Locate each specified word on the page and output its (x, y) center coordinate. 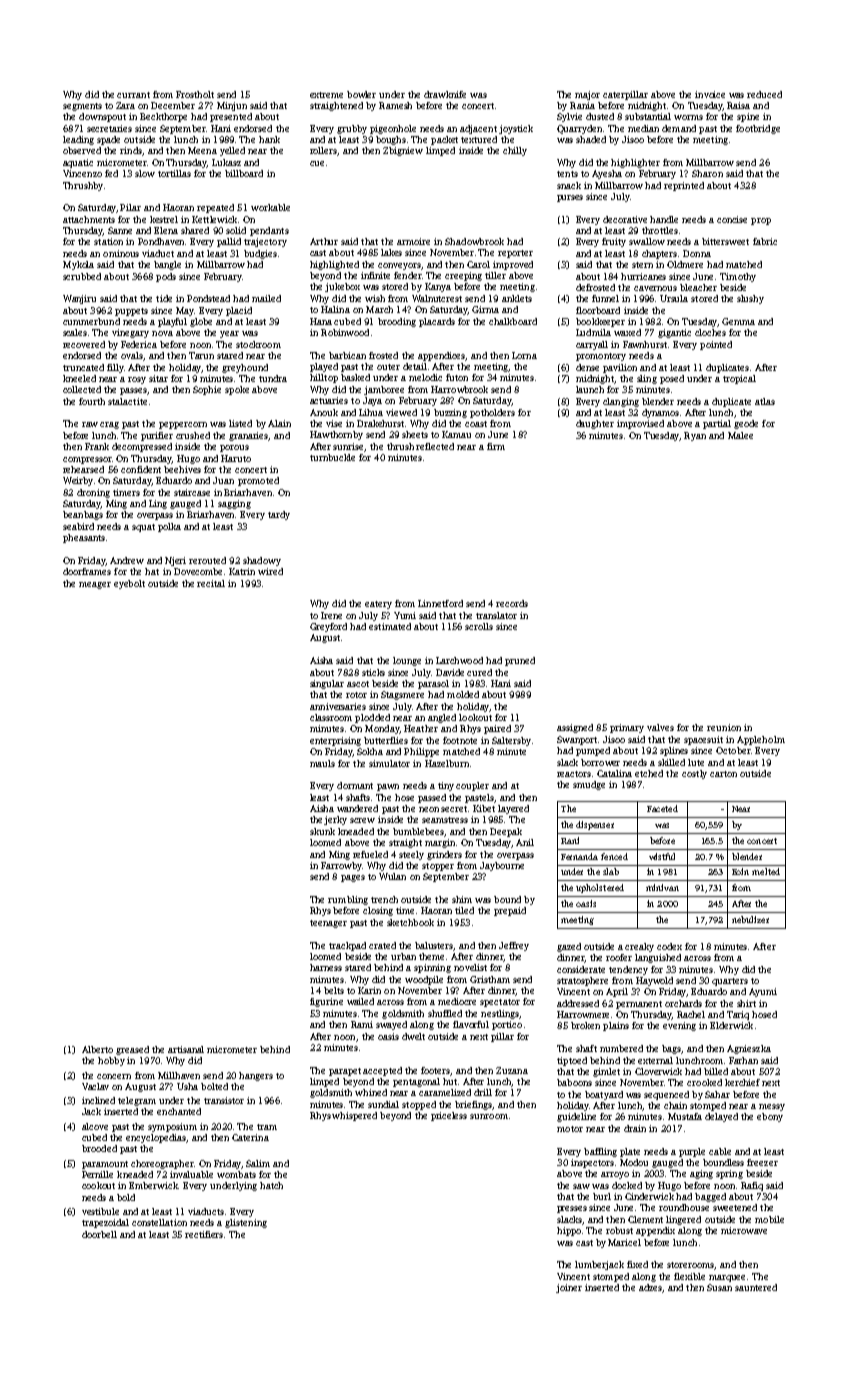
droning (93, 493)
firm (496, 446)
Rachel (691, 1014)
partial (717, 424)
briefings (474, 1105)
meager (95, 585)
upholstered (600, 888)
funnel (605, 298)
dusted (600, 116)
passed (432, 798)
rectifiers (204, 1234)
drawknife (445, 94)
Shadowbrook (474, 241)
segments (82, 107)
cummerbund (91, 321)
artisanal (186, 1049)
